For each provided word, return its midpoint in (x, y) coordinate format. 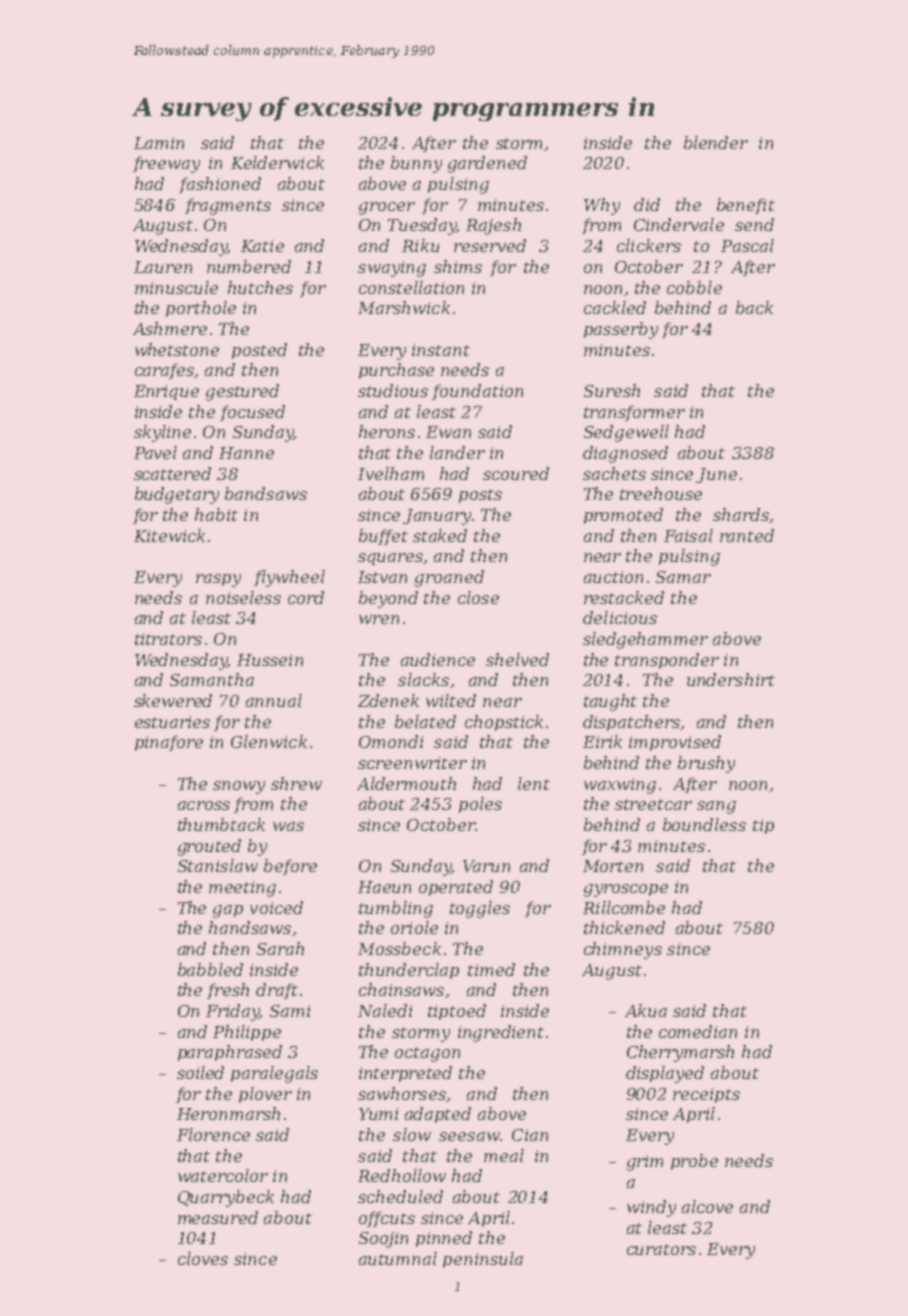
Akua (646, 1010)
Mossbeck (399, 948)
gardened (487, 164)
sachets (614, 473)
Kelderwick (277, 162)
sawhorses (402, 1093)
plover (265, 1095)
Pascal (747, 245)
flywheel (289, 578)
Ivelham (391, 473)
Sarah (280, 948)
